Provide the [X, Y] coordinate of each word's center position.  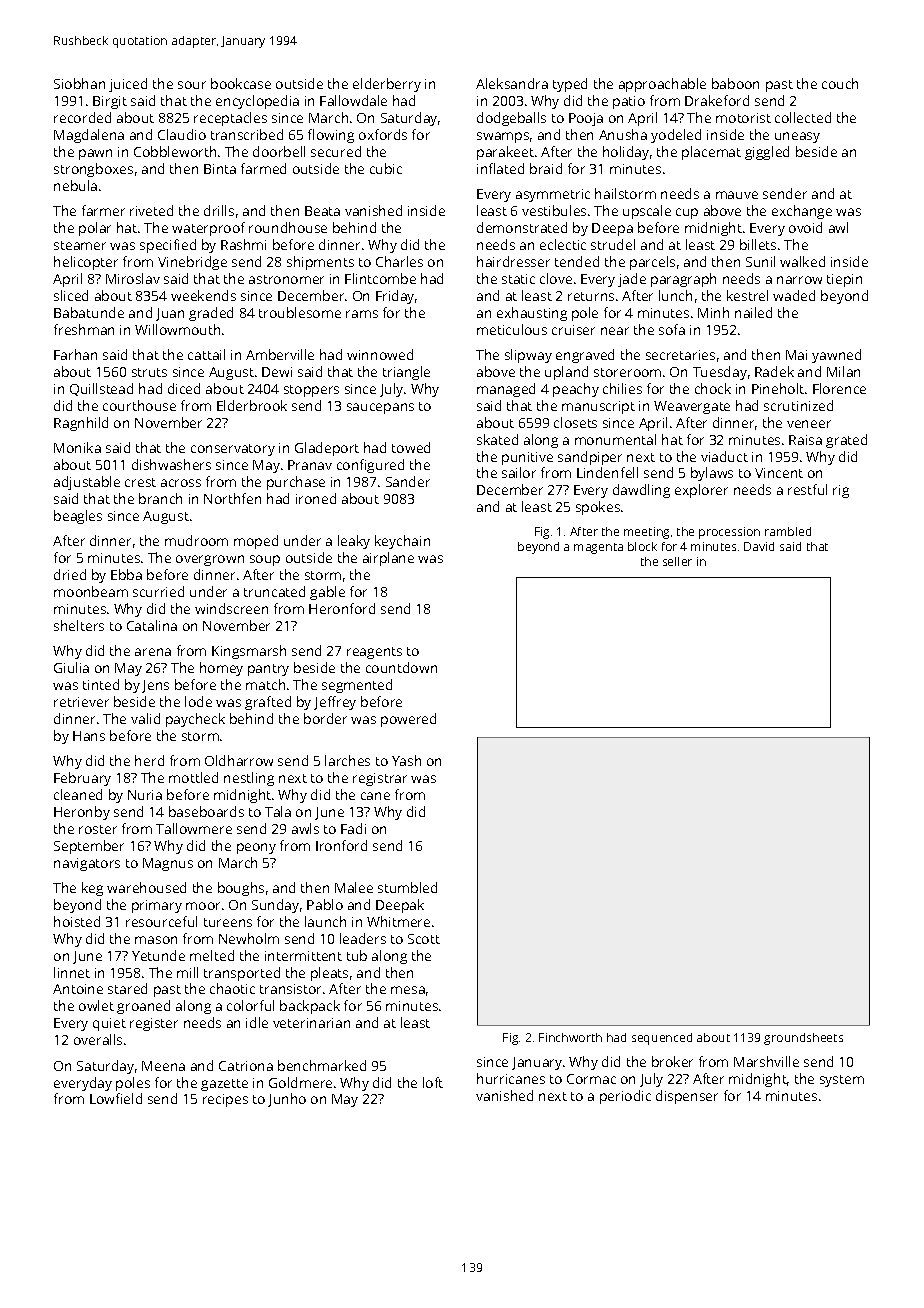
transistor [290, 989]
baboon [735, 83]
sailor [519, 472]
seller [677, 561]
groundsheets [803, 1039]
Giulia [71, 667]
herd [149, 760]
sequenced [662, 1039]
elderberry [387, 85]
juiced [128, 85]
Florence [839, 388]
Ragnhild [81, 424]
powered [408, 720]
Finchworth [570, 1037]
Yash [406, 760]
